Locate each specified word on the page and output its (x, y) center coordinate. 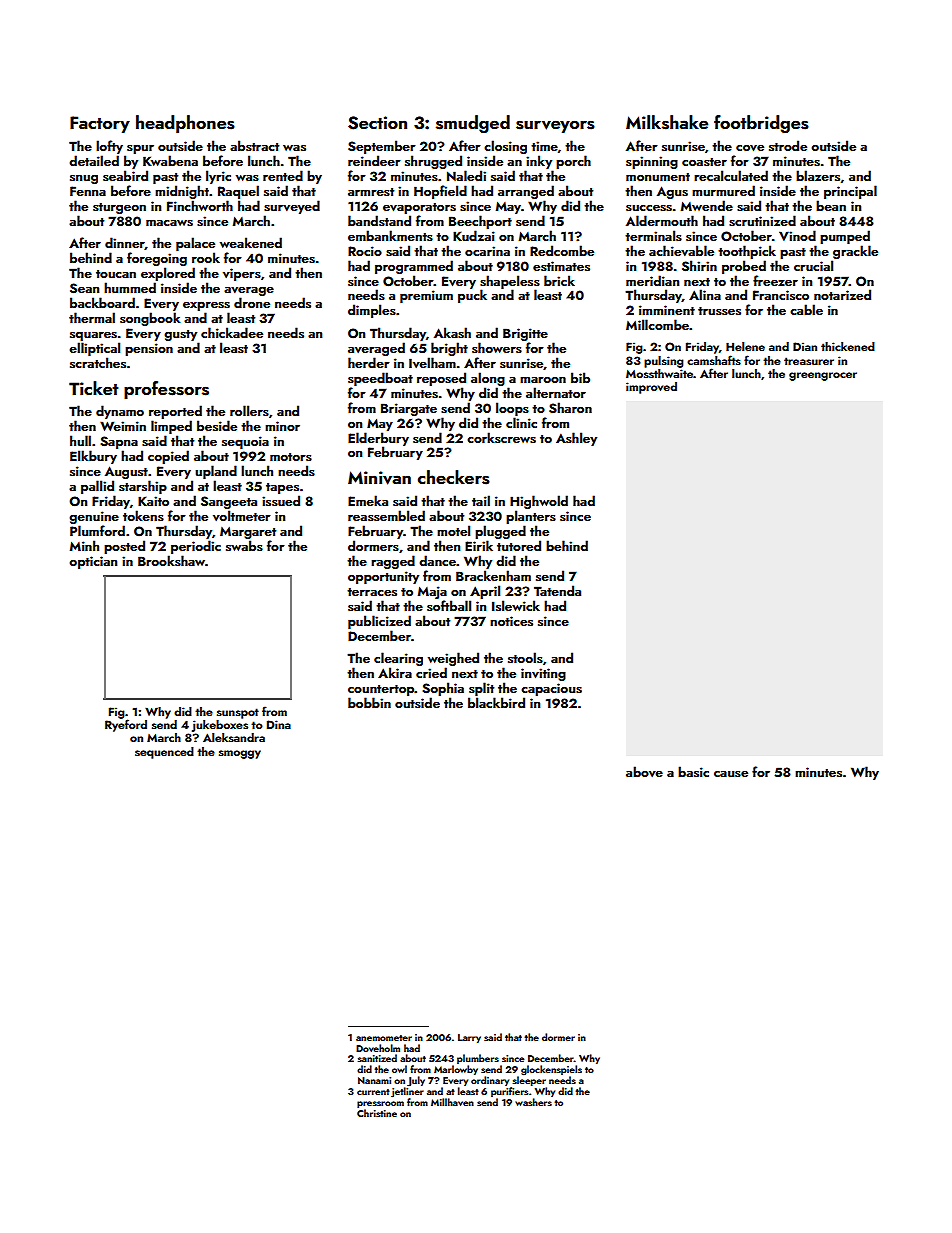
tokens (143, 515)
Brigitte (525, 334)
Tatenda (557, 590)
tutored (519, 545)
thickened (848, 346)
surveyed (292, 207)
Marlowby (456, 1070)
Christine (377, 1113)
